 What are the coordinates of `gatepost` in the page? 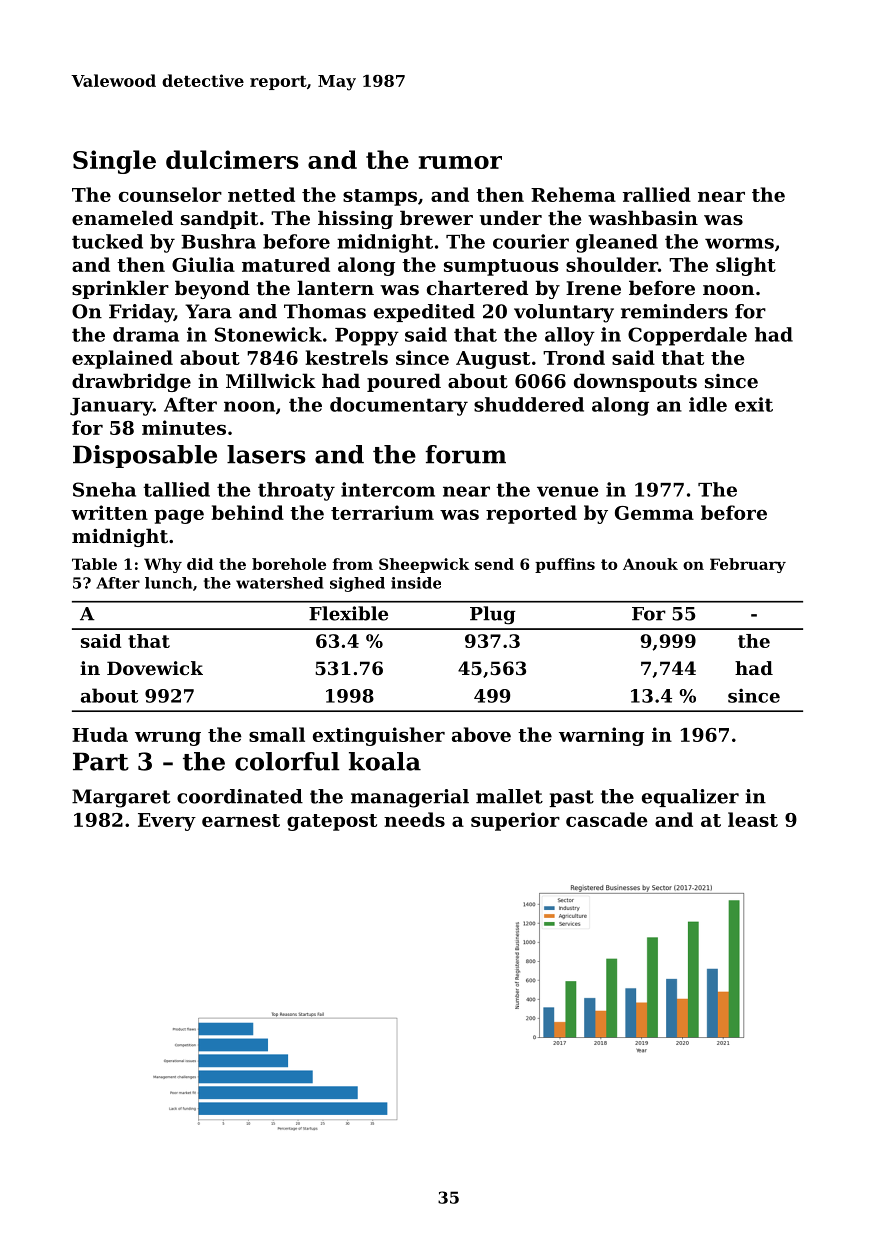 It's located at (332, 822).
